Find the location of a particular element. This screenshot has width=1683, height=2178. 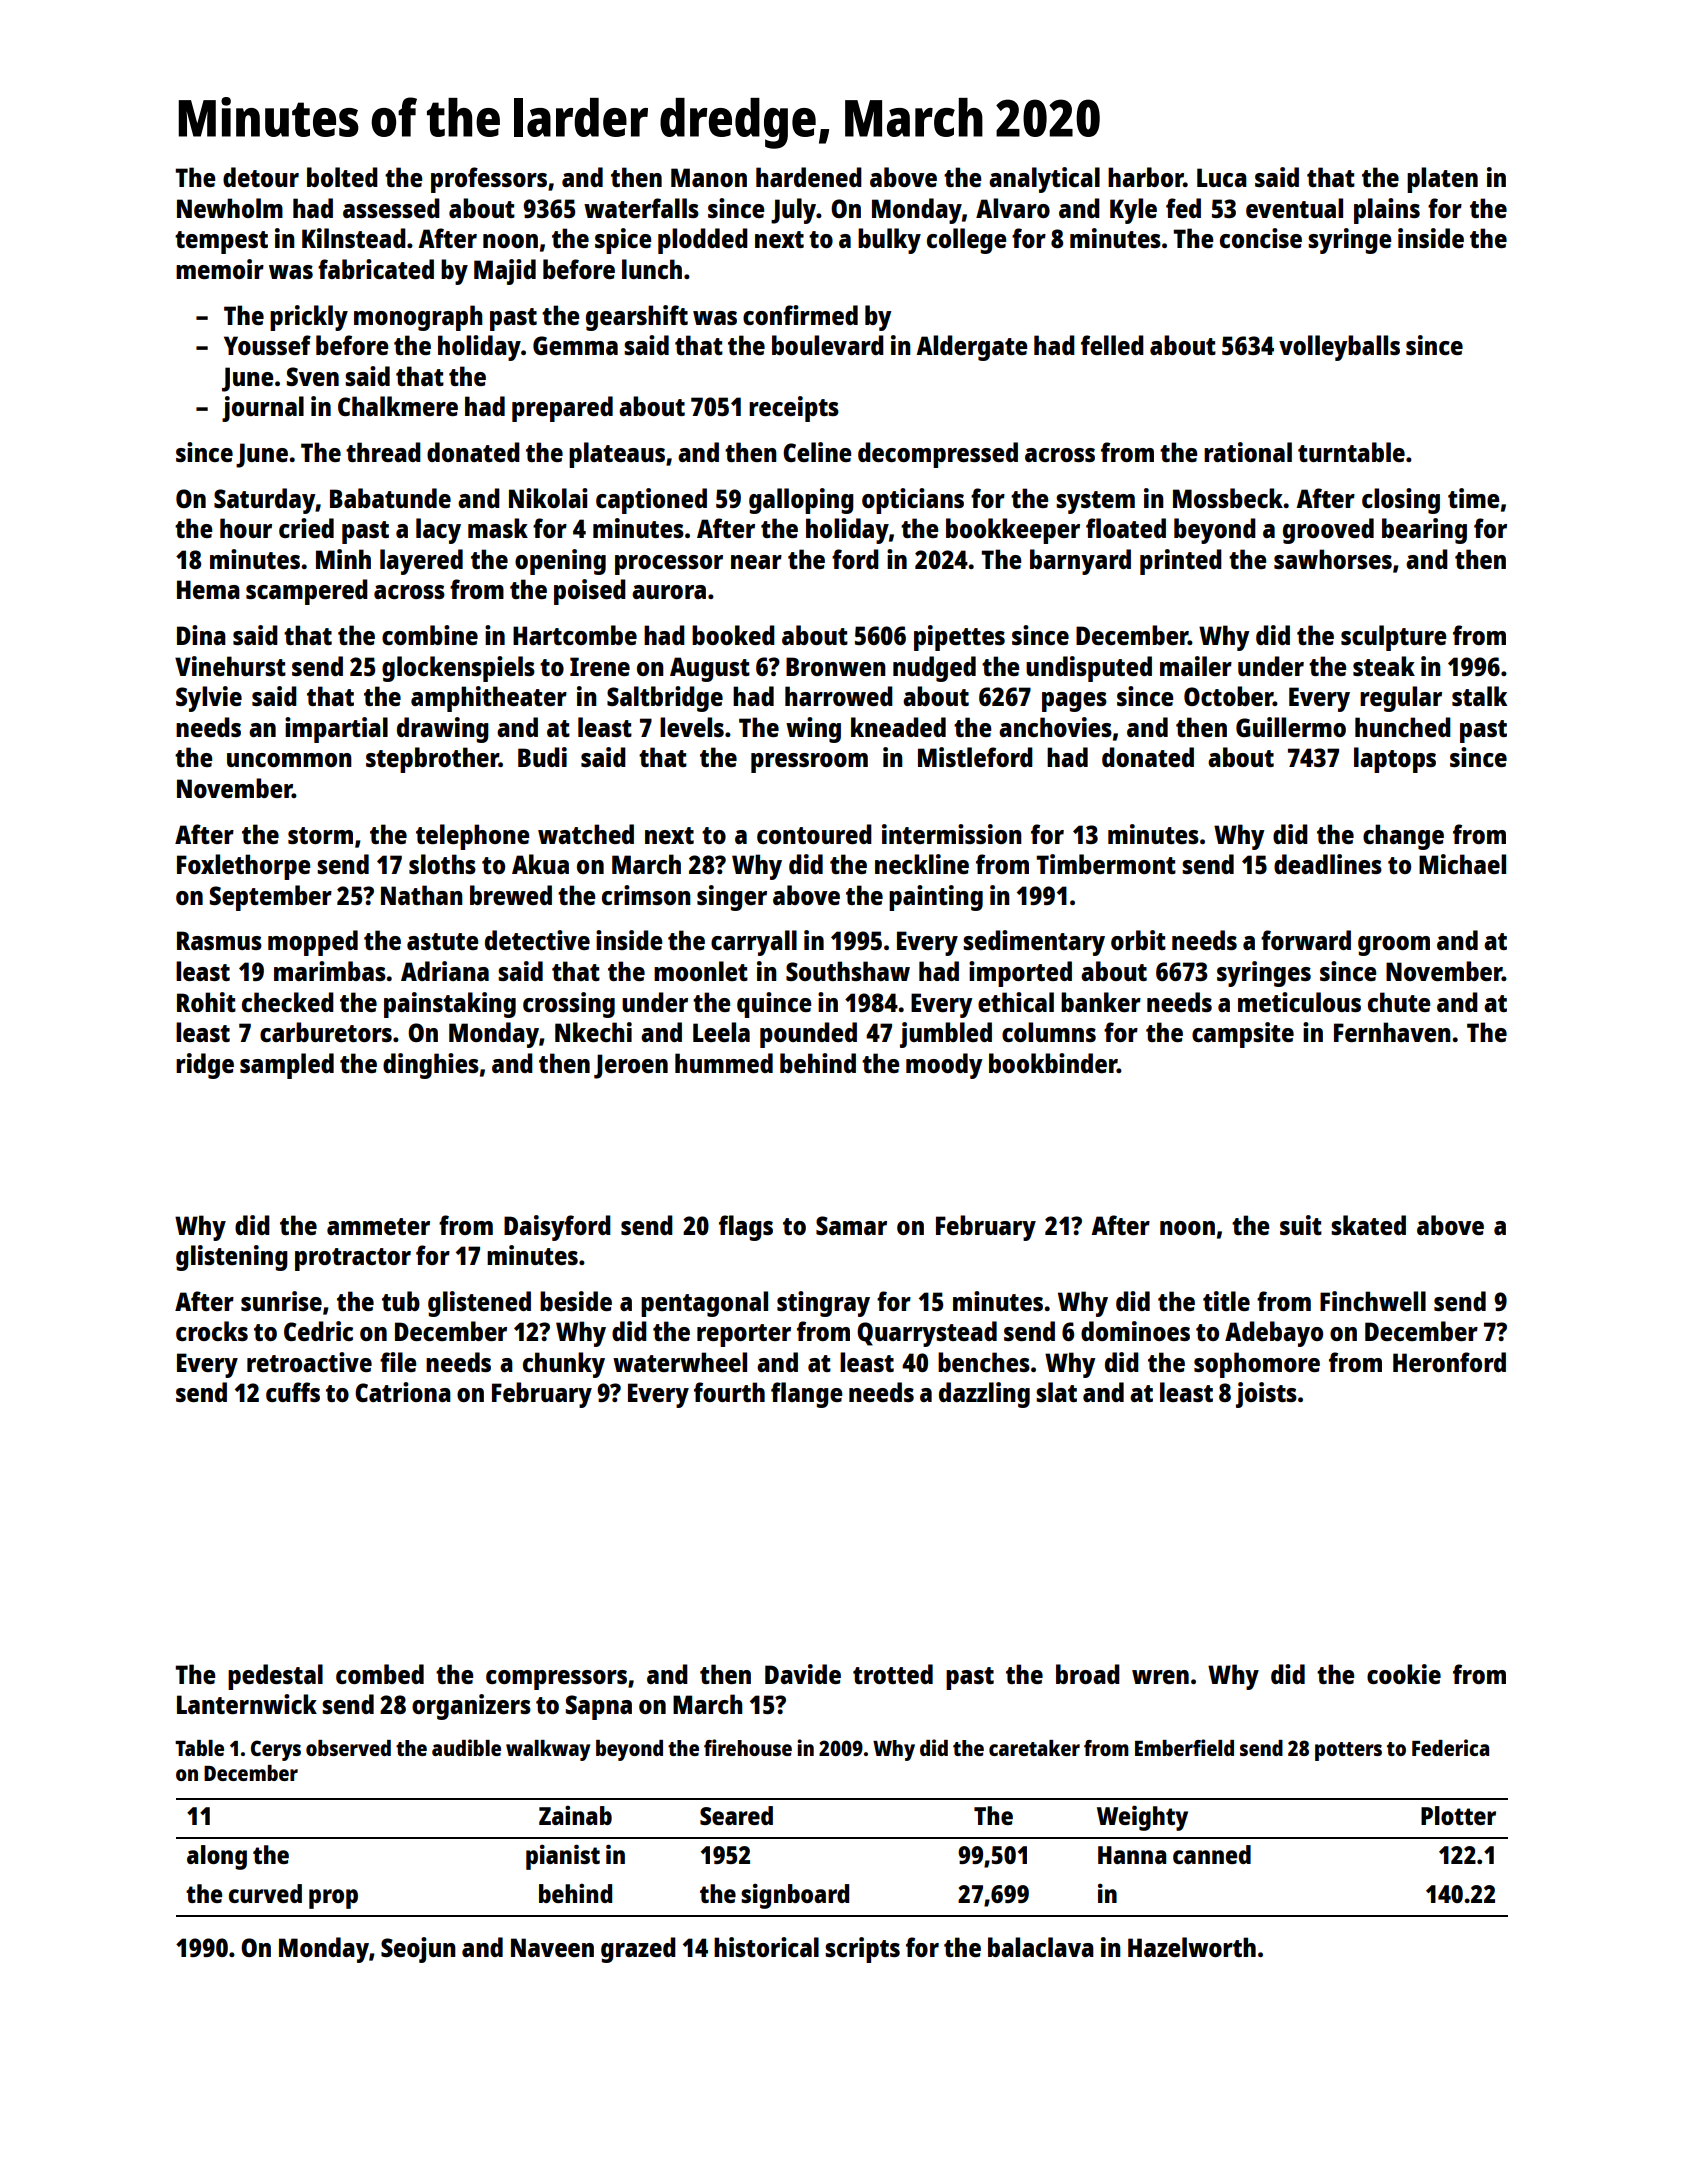

time is located at coordinates (1473, 498).
